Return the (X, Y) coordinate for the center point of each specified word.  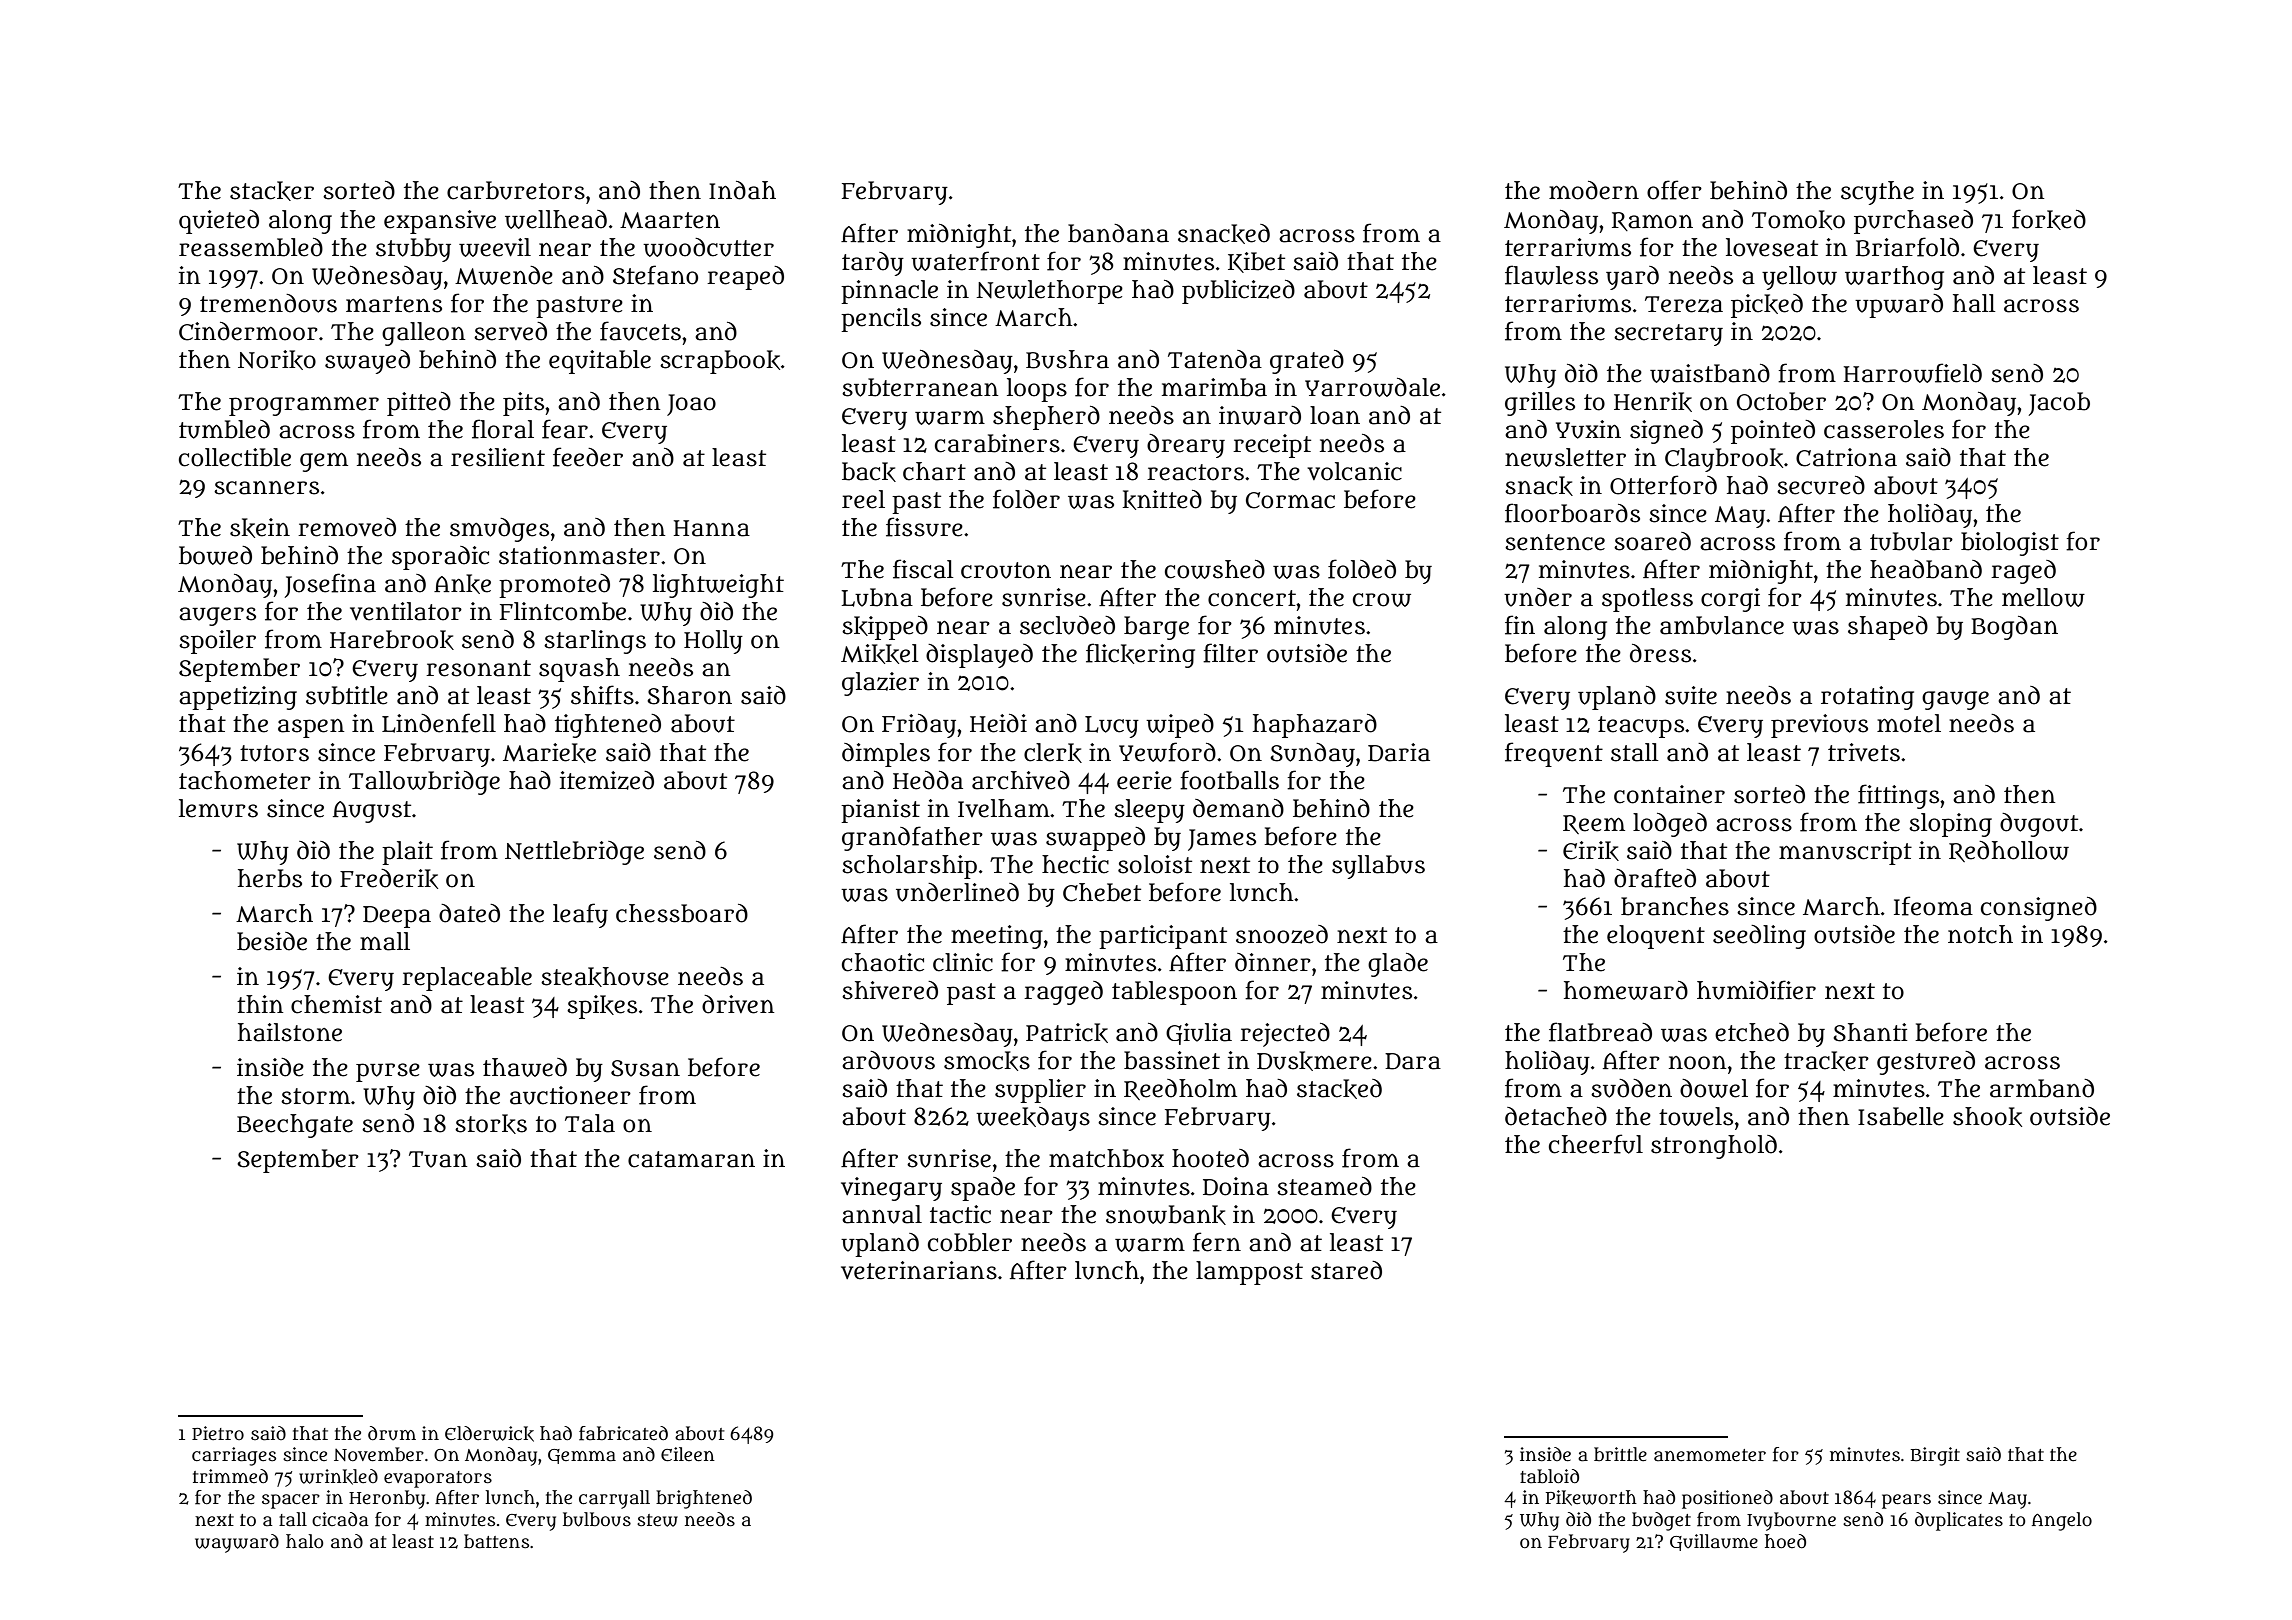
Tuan (438, 1159)
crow (1382, 600)
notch (1980, 934)
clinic (963, 962)
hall (1974, 303)
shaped (1888, 628)
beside (272, 941)
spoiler (217, 642)
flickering (1140, 655)
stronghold (1714, 1147)
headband (1926, 569)
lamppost (1249, 1273)
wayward (237, 1543)
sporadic (440, 558)
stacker (272, 191)
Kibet (1256, 262)
